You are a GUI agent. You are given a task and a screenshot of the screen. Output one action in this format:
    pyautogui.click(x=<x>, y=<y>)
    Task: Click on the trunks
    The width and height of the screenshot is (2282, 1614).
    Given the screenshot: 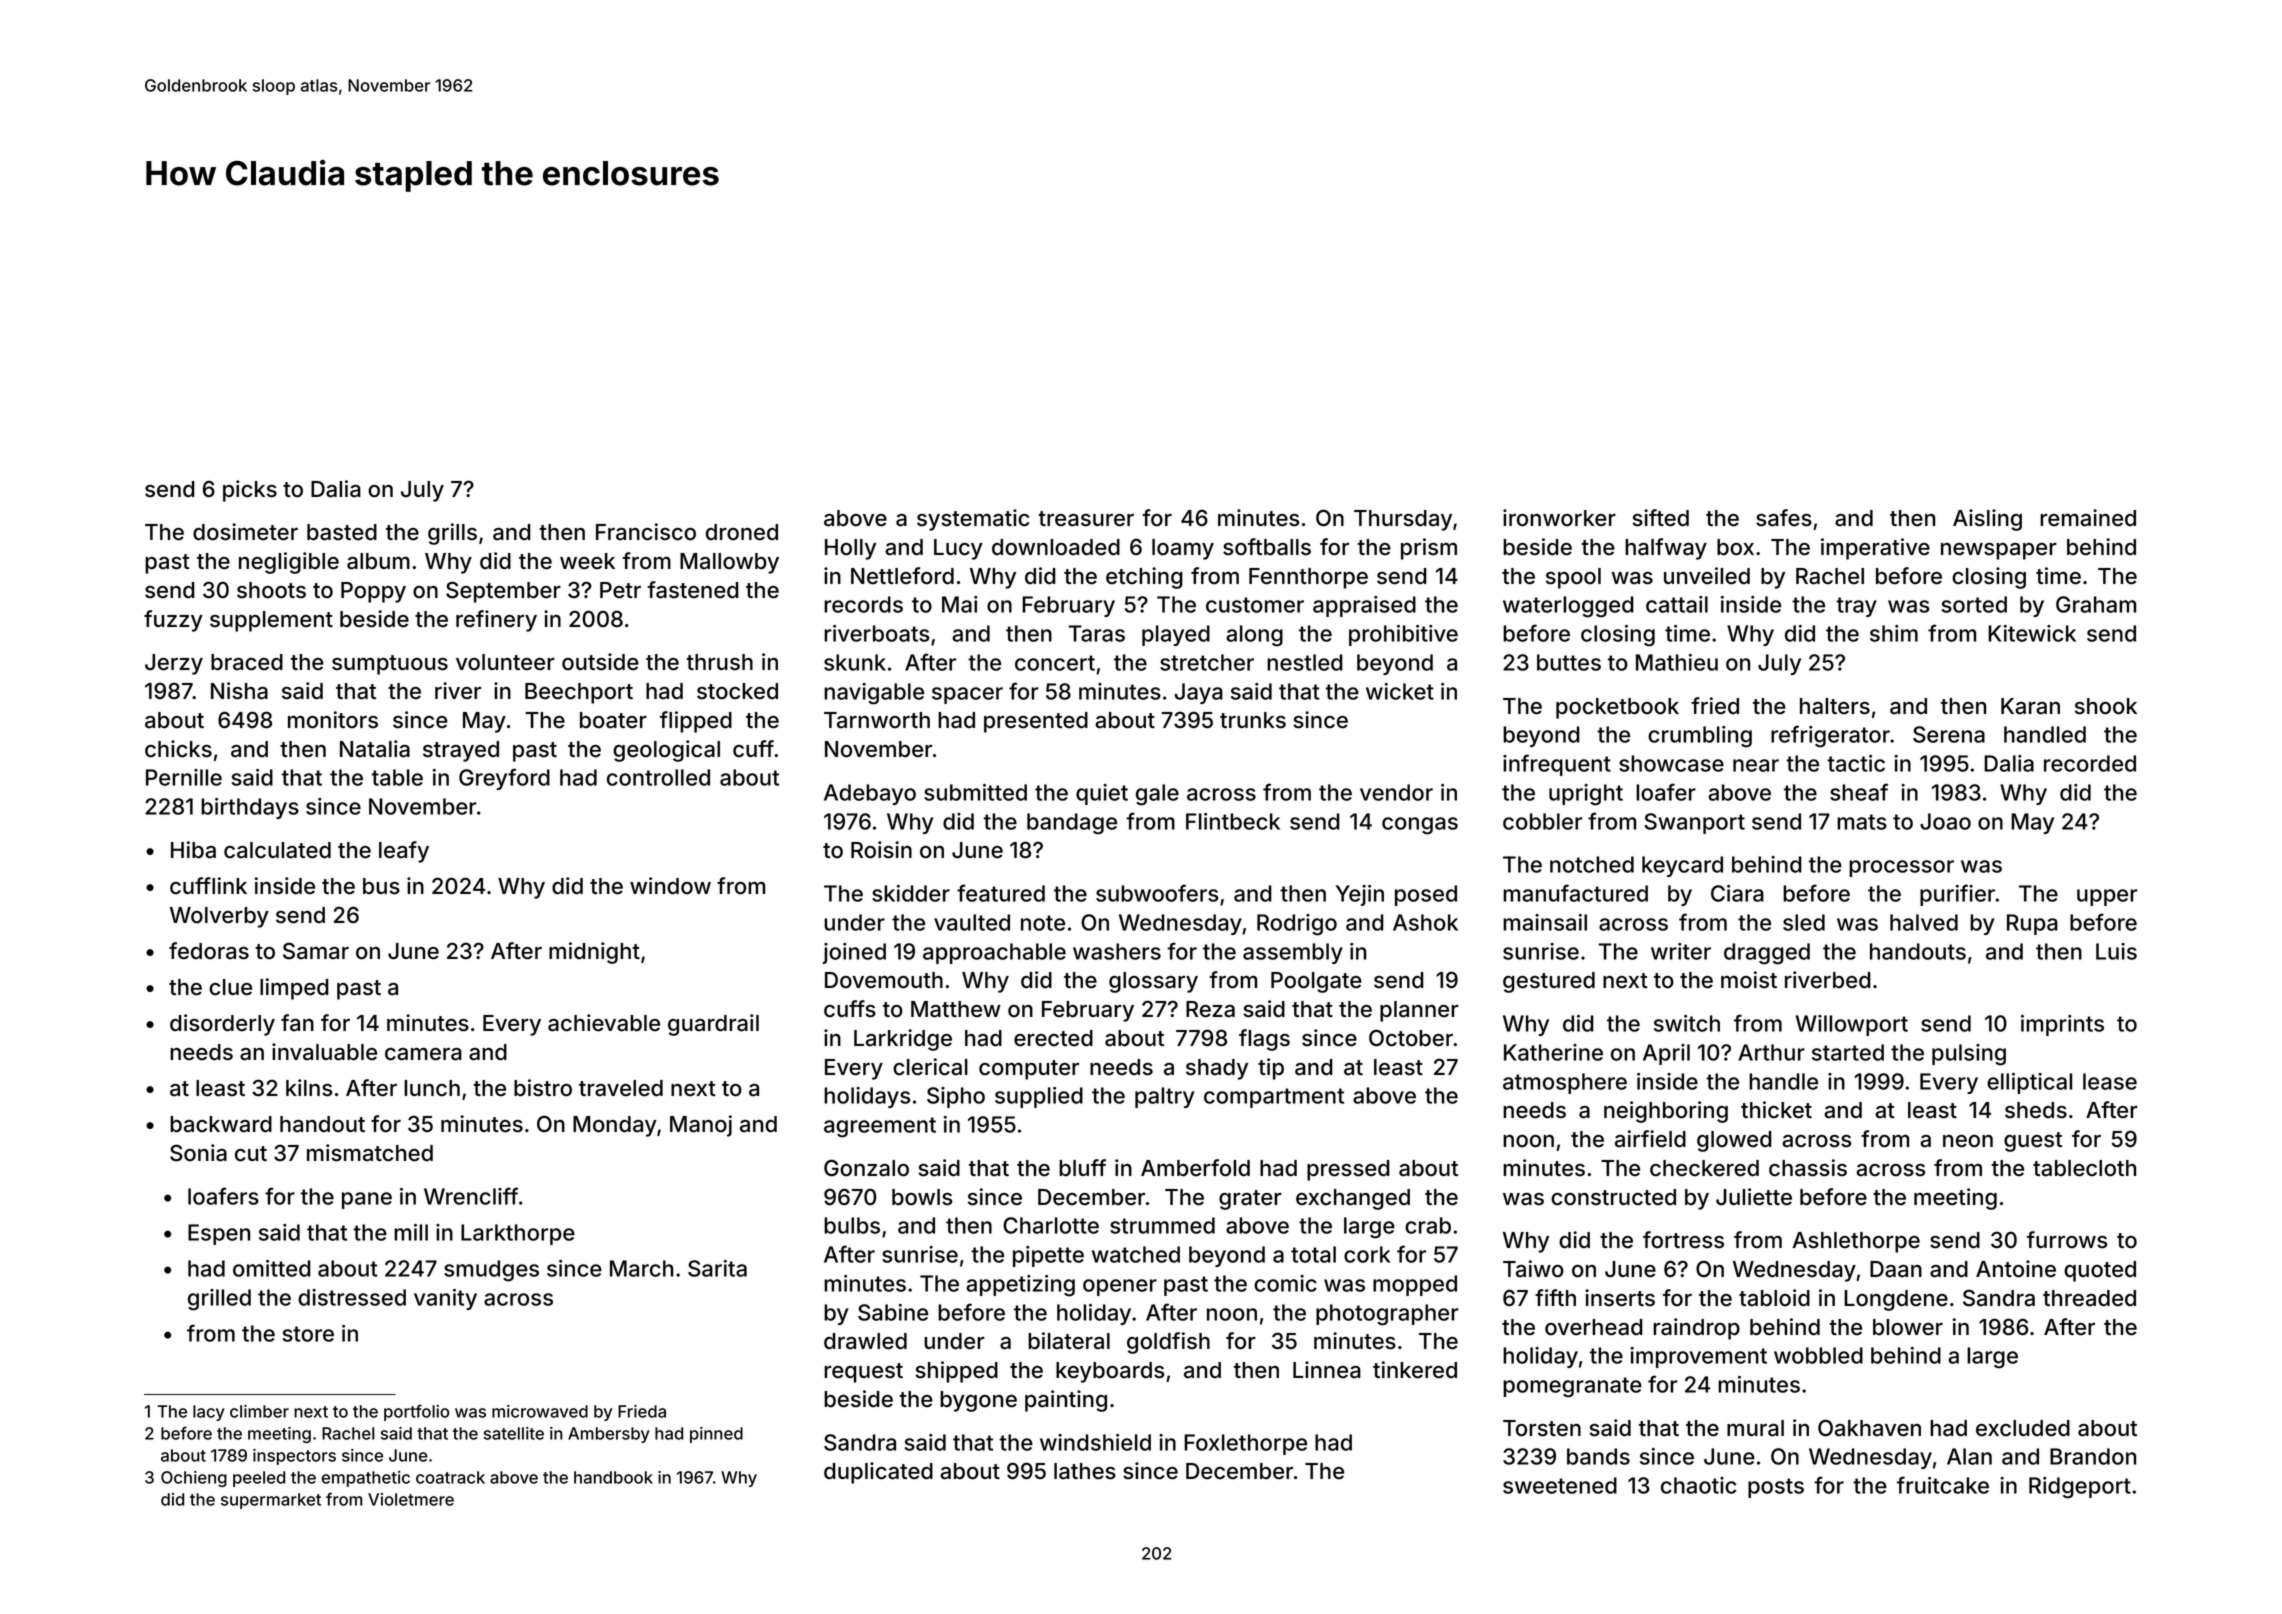 What is the action you would take?
    pyautogui.click(x=1253, y=720)
